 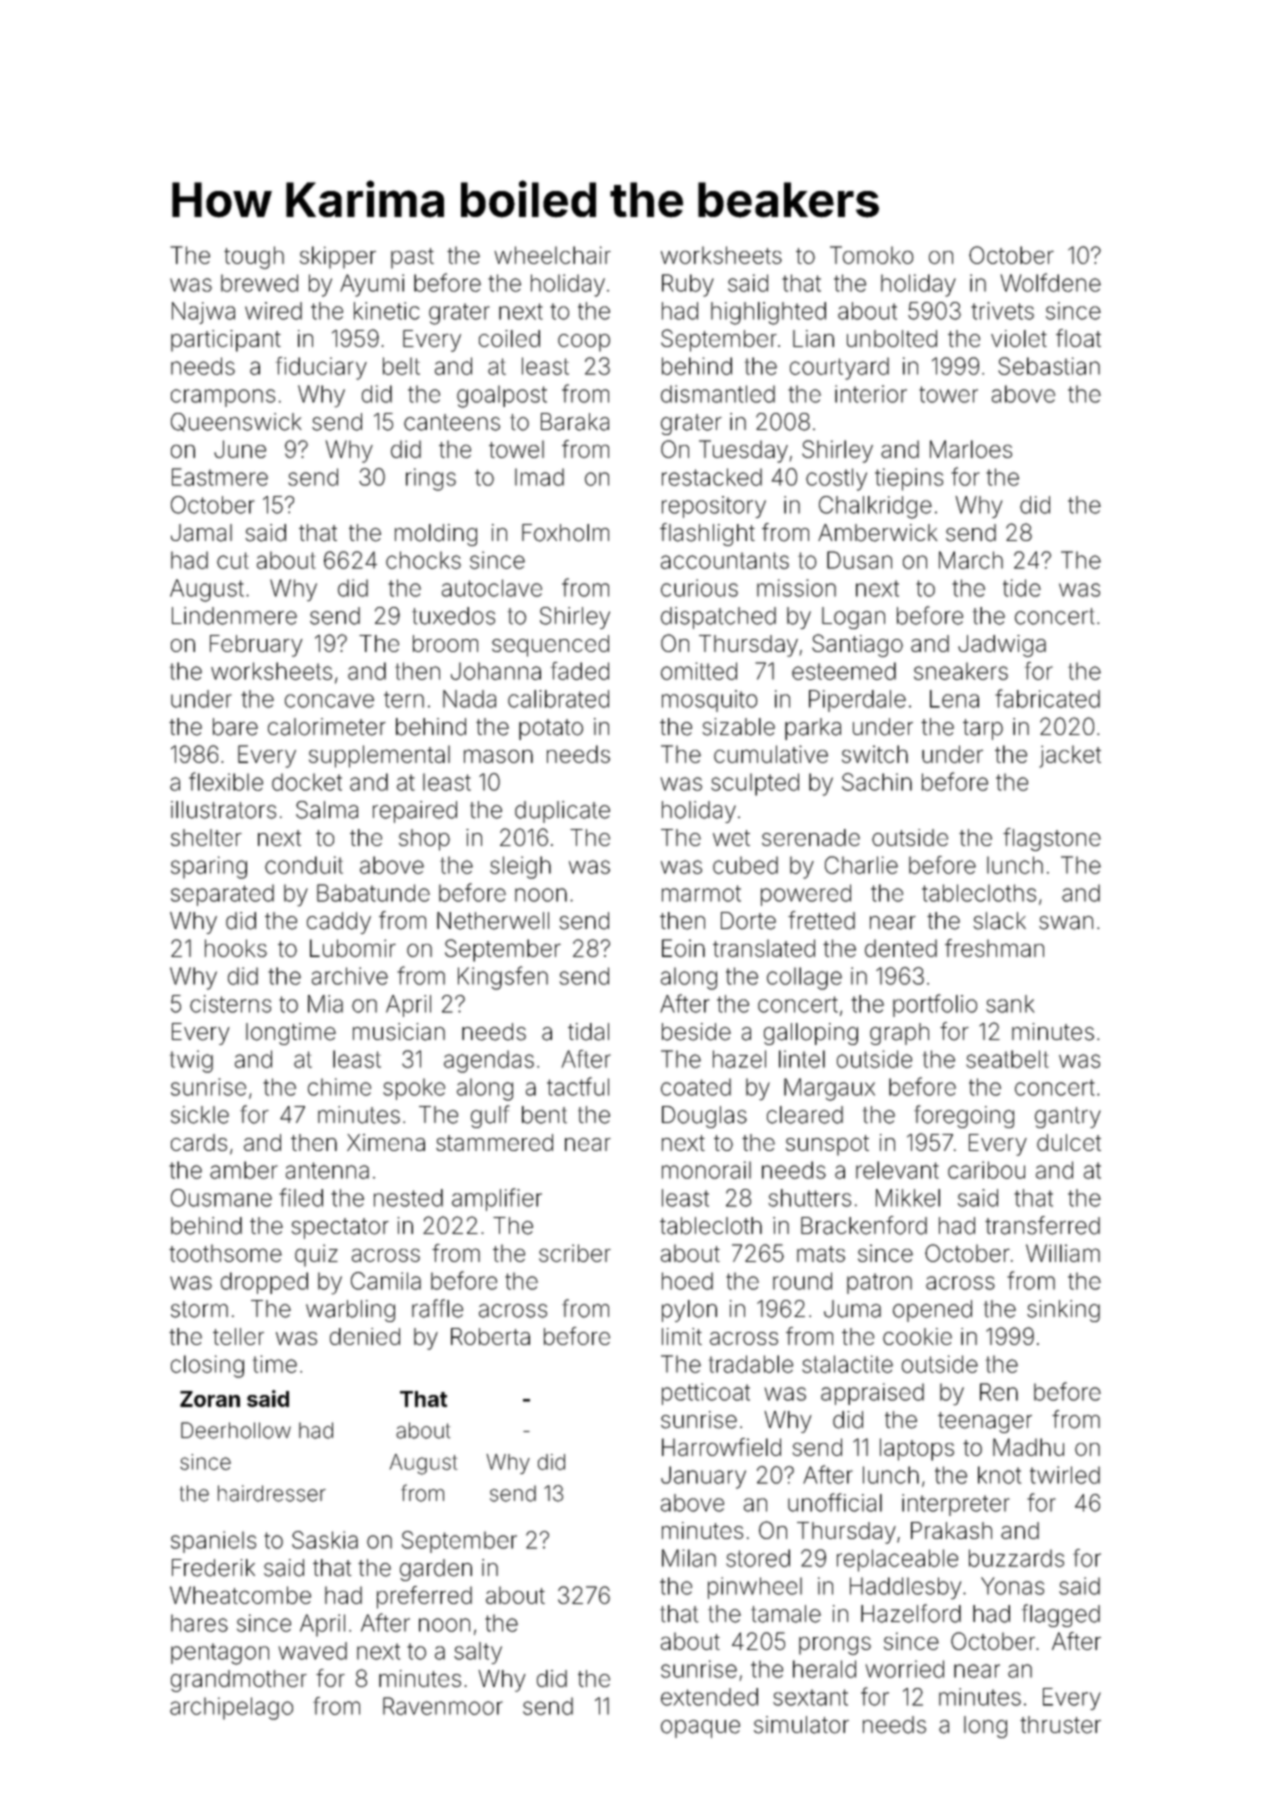 What do you see at coordinates (712, 477) in the image?
I see `restacked` at bounding box center [712, 477].
